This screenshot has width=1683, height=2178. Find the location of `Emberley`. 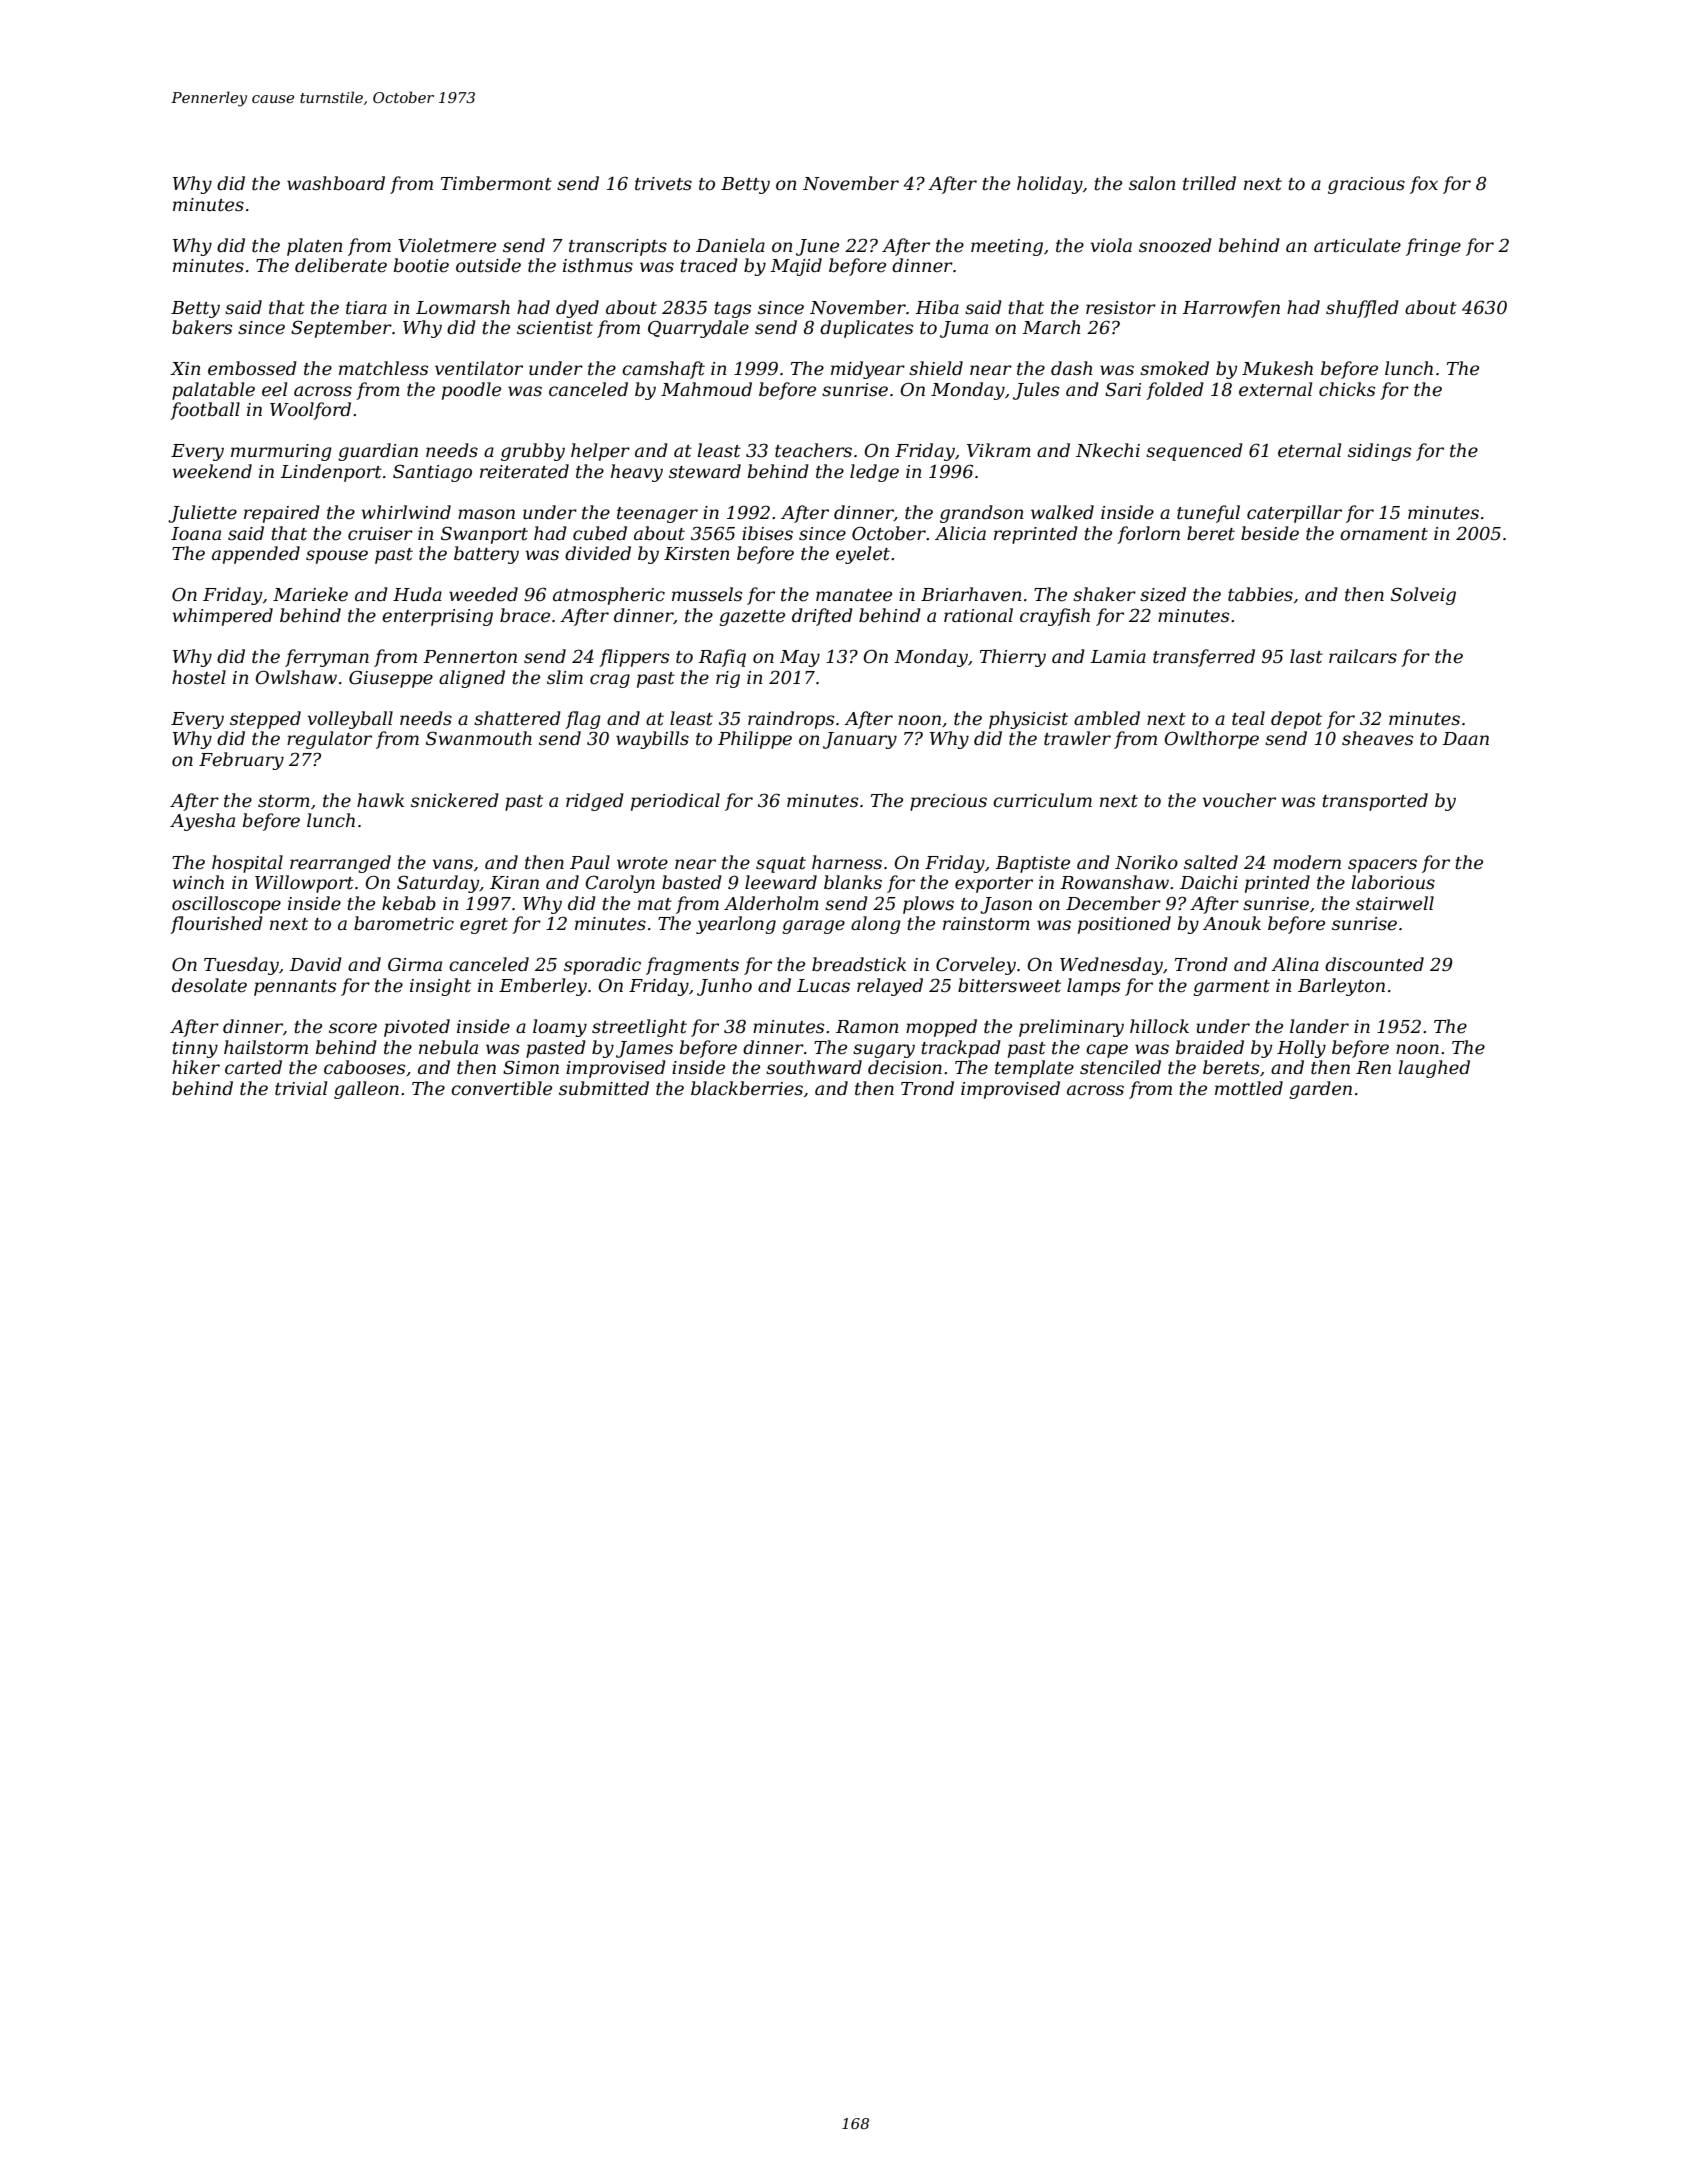

Emberley is located at coordinates (543, 987).
